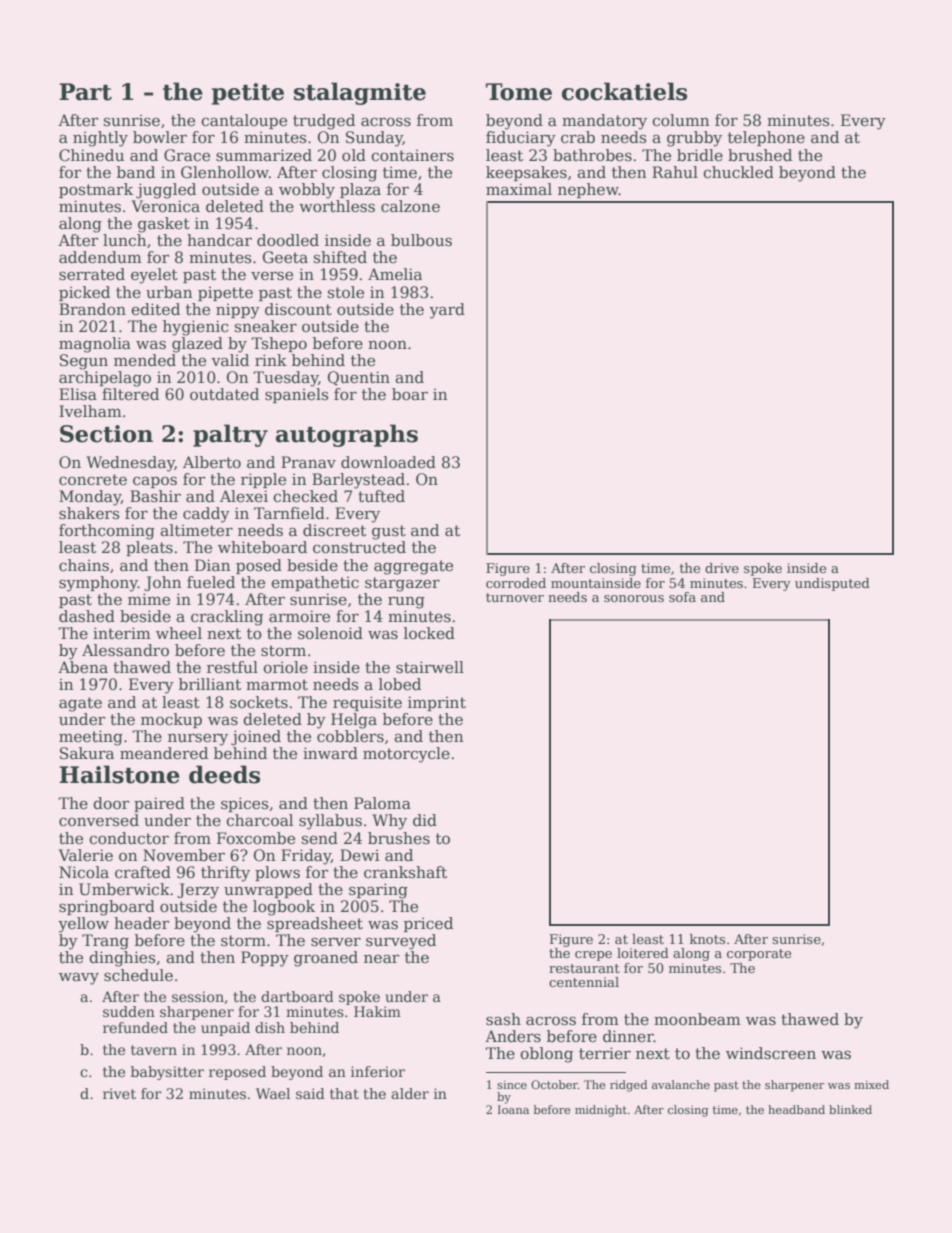 Image resolution: width=952 pixels, height=1233 pixels. Describe the element at coordinates (119, 1093) in the page. I see `rivet` at that location.
